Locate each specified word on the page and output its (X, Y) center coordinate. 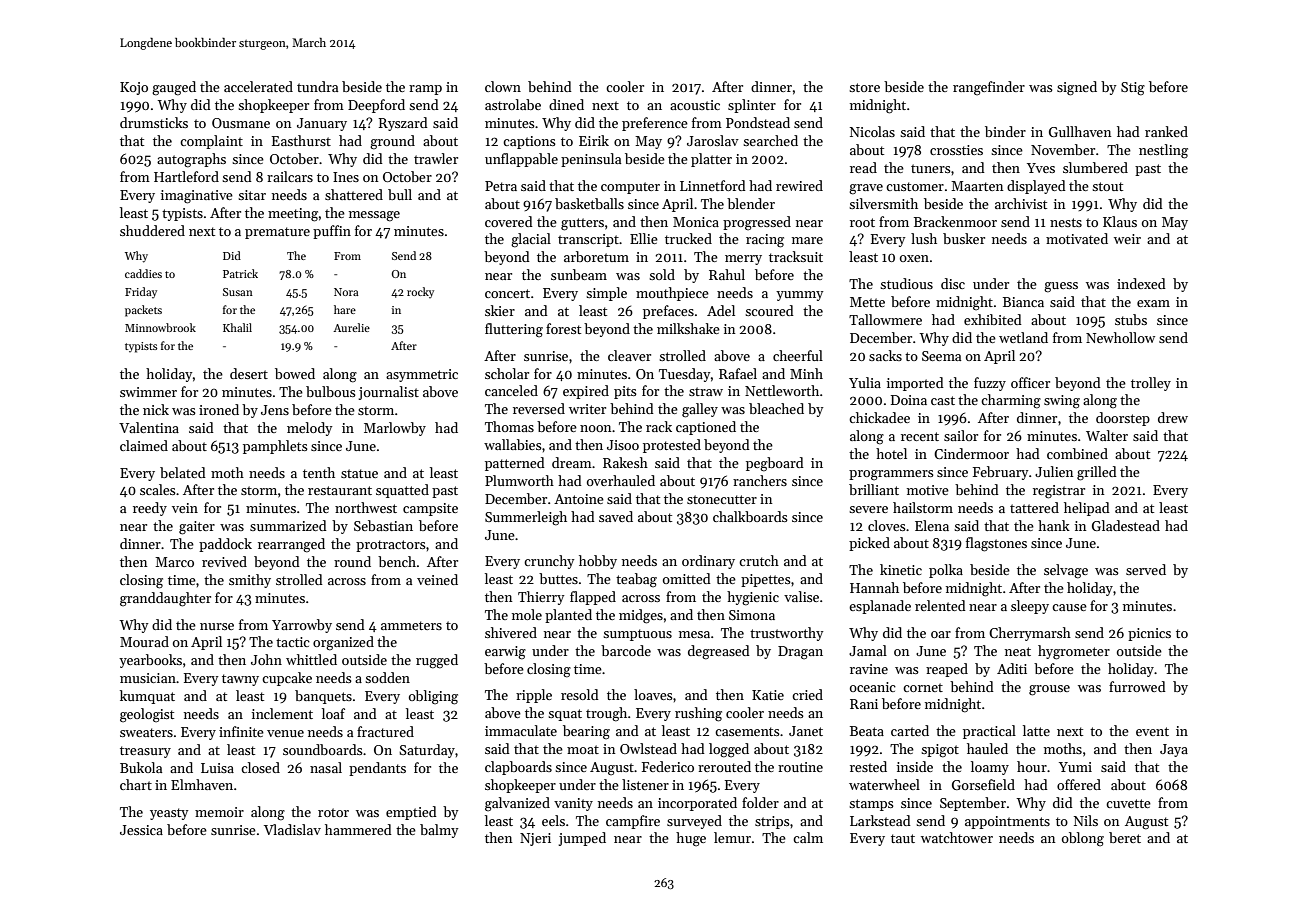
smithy (250, 581)
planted (568, 616)
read (863, 167)
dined (566, 104)
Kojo (134, 88)
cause (1069, 607)
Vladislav (292, 829)
